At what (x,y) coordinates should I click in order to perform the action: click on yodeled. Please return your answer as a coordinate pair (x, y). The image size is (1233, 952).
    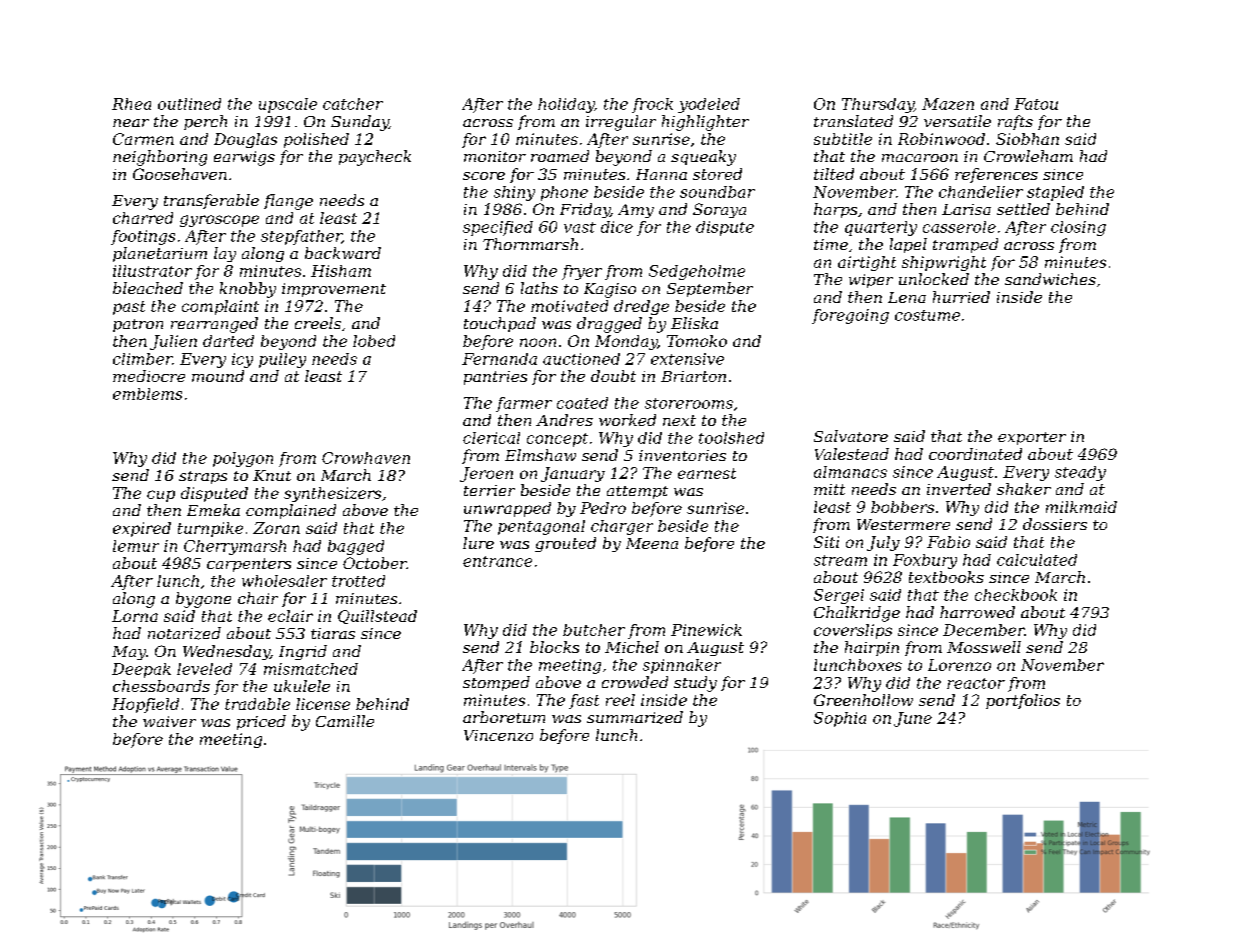
    Looking at the image, I should click on (709, 105).
